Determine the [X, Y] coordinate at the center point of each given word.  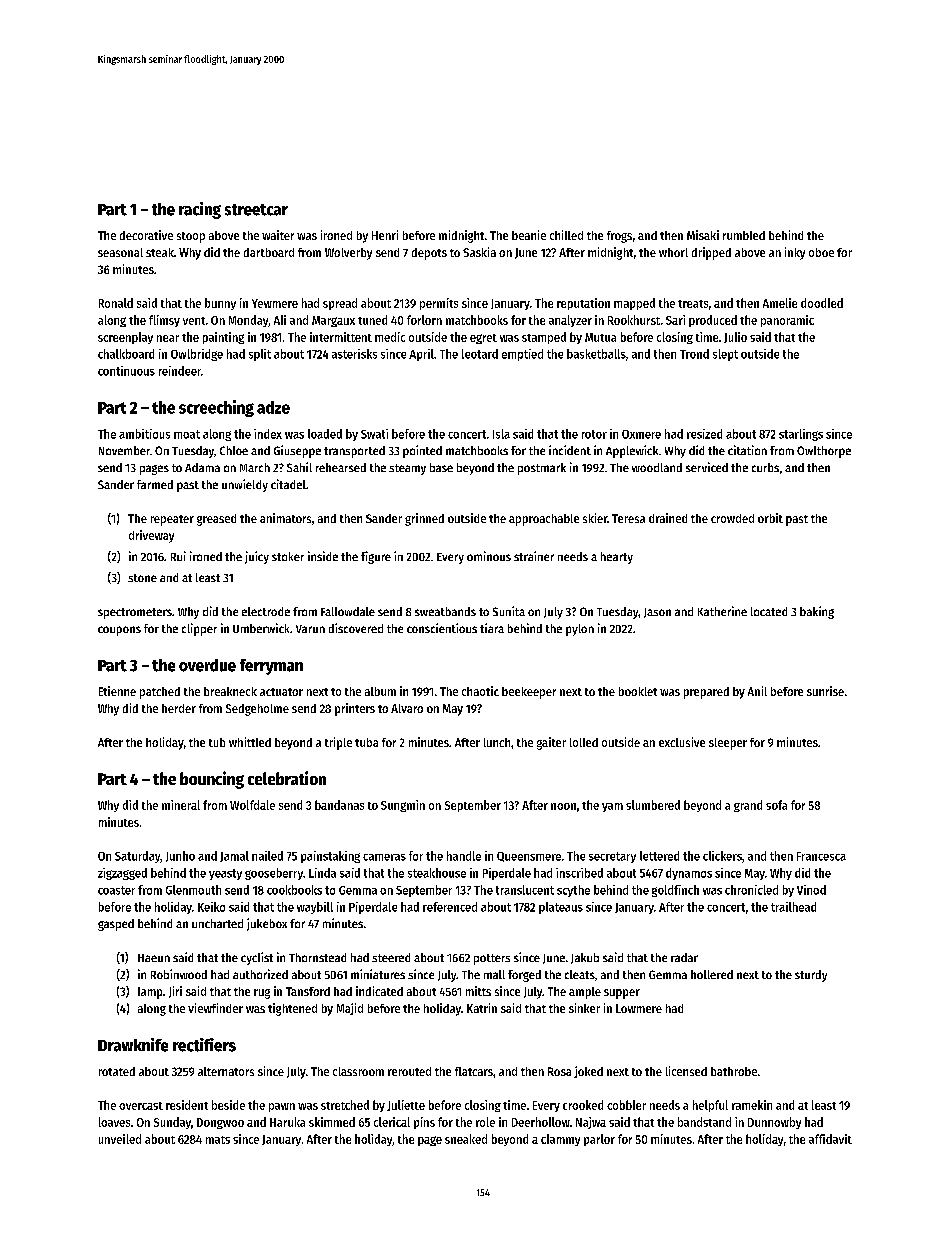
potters [492, 959]
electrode [266, 611]
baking [817, 612]
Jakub [585, 958]
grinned [424, 519]
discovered [356, 628]
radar [684, 957]
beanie [529, 235]
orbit [770, 518]
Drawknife [133, 1045]
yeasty [225, 874]
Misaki [703, 235]
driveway [151, 536]
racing [200, 210]
